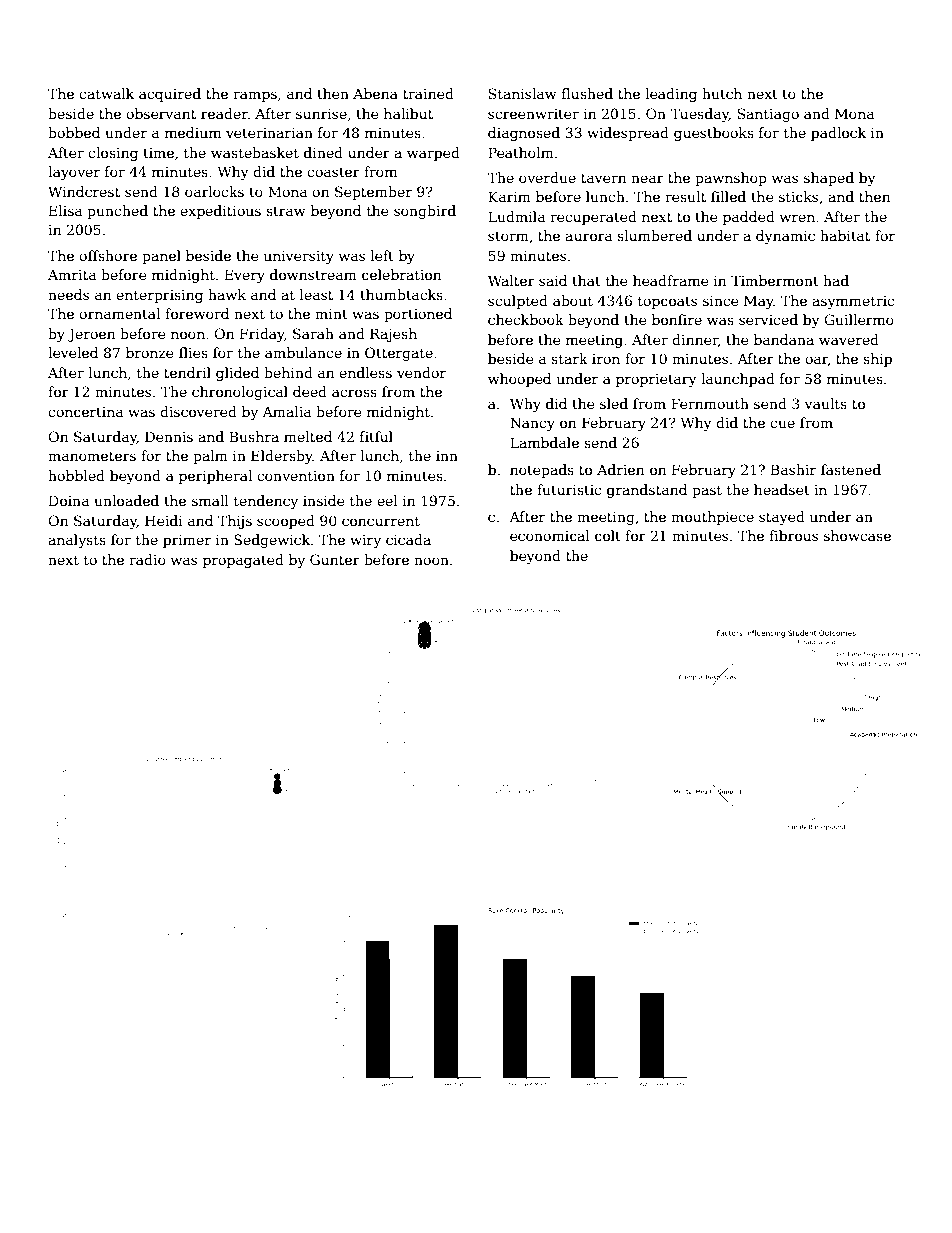 Image resolution: width=952 pixels, height=1233 pixels. I want to click on slumbered, so click(654, 235).
